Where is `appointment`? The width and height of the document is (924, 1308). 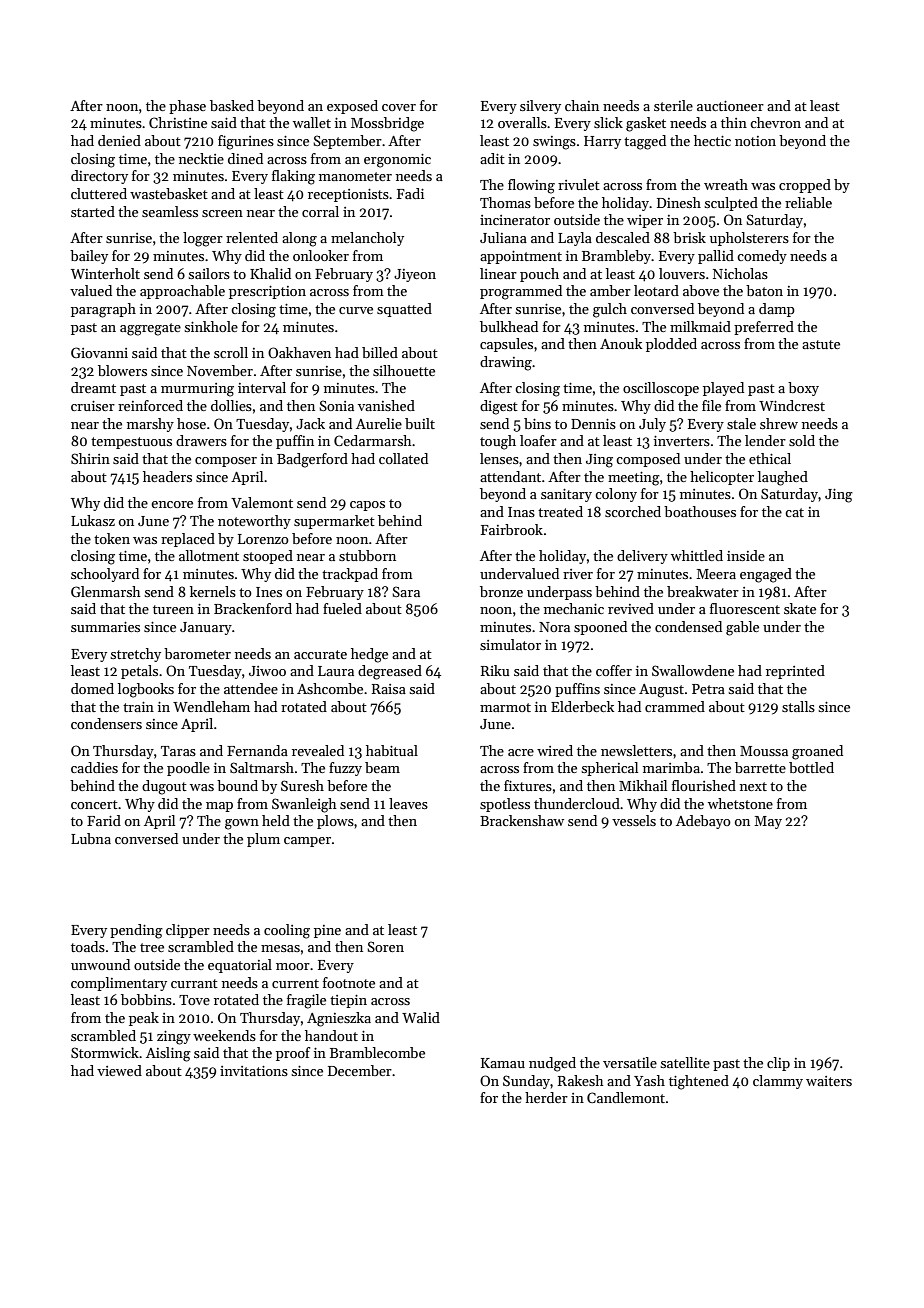 appointment is located at coordinates (521, 257).
